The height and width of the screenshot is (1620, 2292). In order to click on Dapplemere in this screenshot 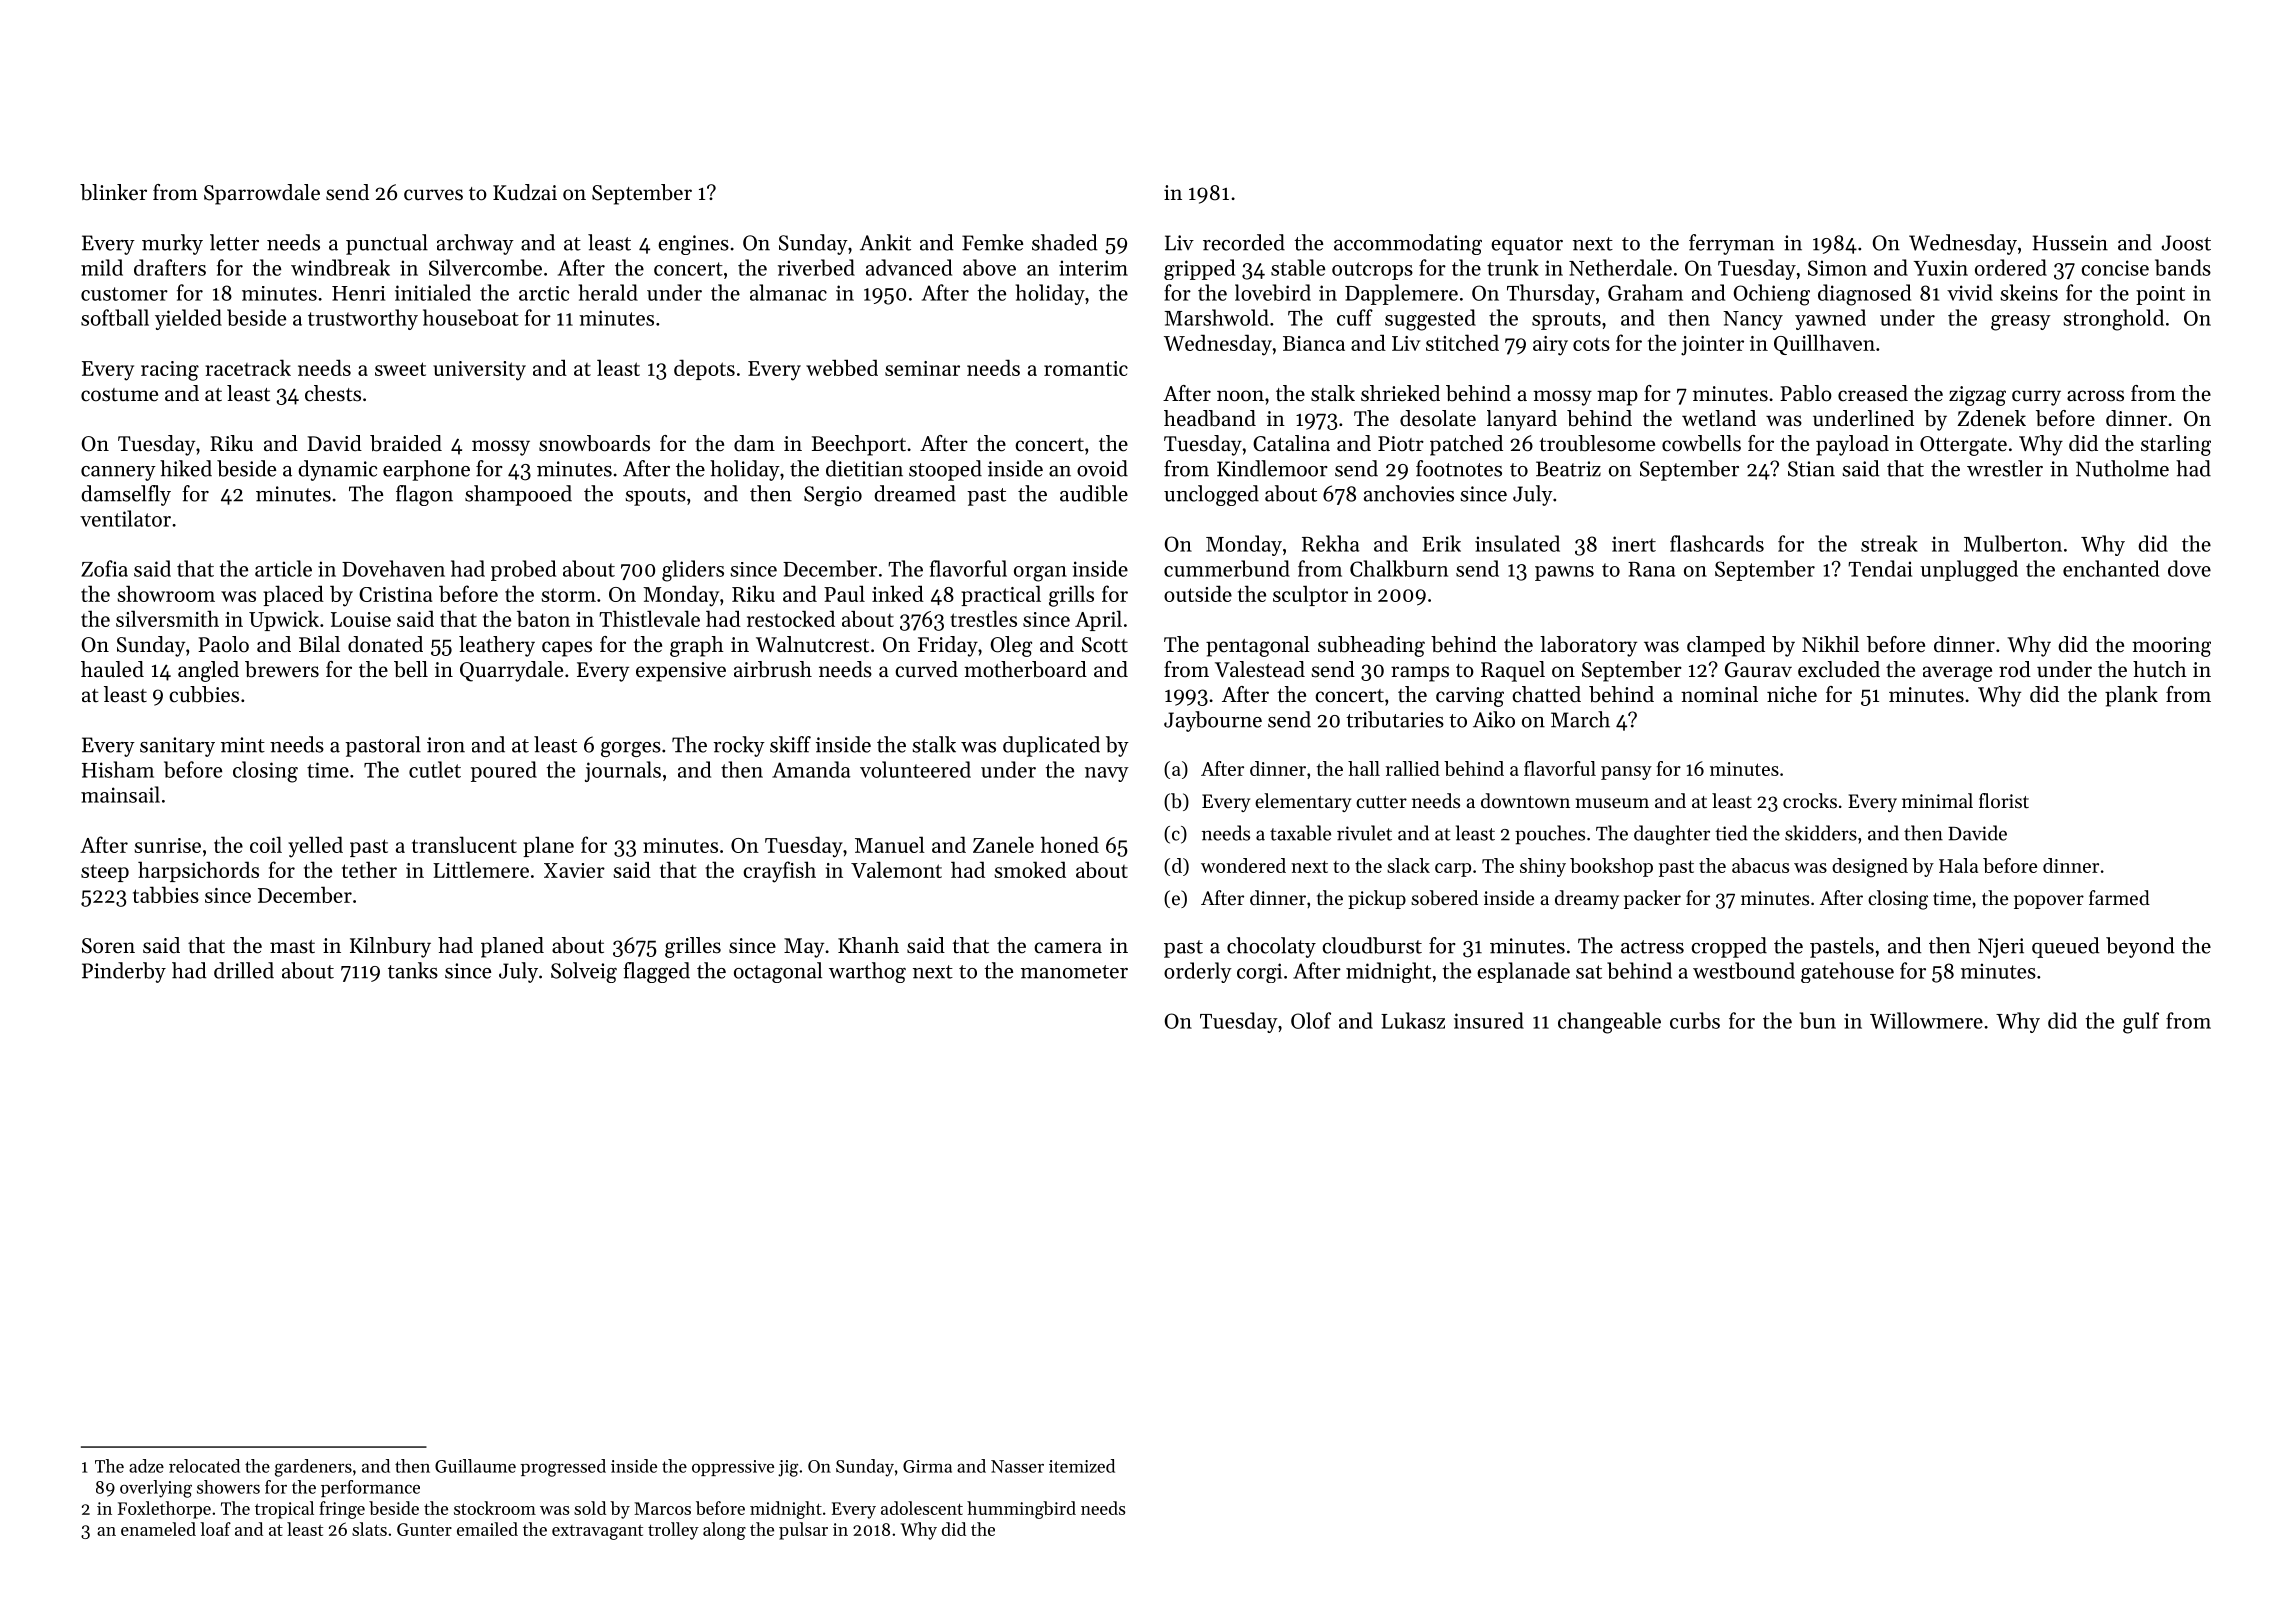, I will do `click(1401, 294)`.
